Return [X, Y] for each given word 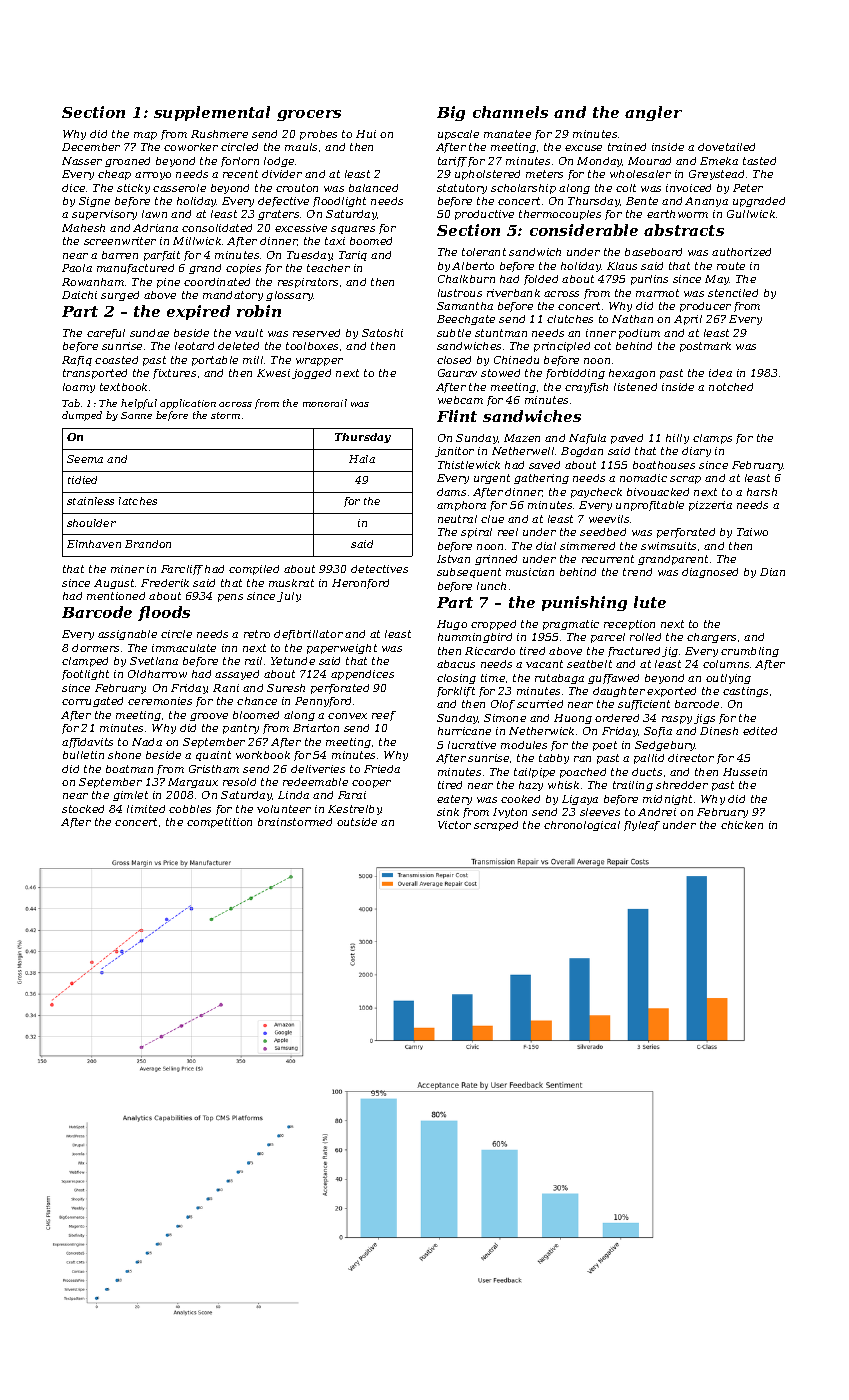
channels [510, 112]
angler [653, 113]
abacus [456, 664]
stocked [83, 809]
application [188, 404]
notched [731, 387]
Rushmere [219, 134]
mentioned [116, 596]
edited [760, 731]
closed [454, 360]
